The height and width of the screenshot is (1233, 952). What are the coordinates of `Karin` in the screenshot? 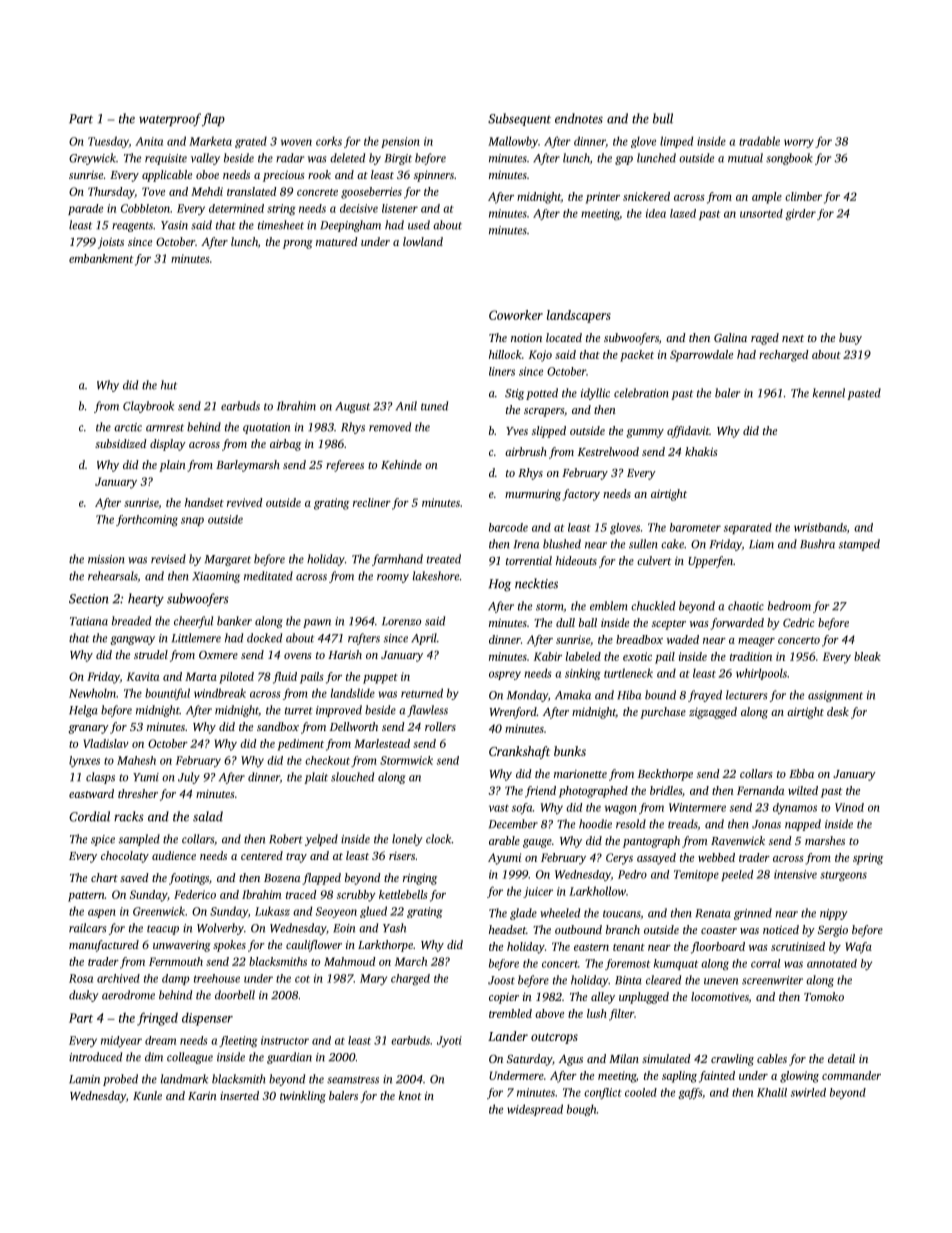 It's located at (202, 1095).
